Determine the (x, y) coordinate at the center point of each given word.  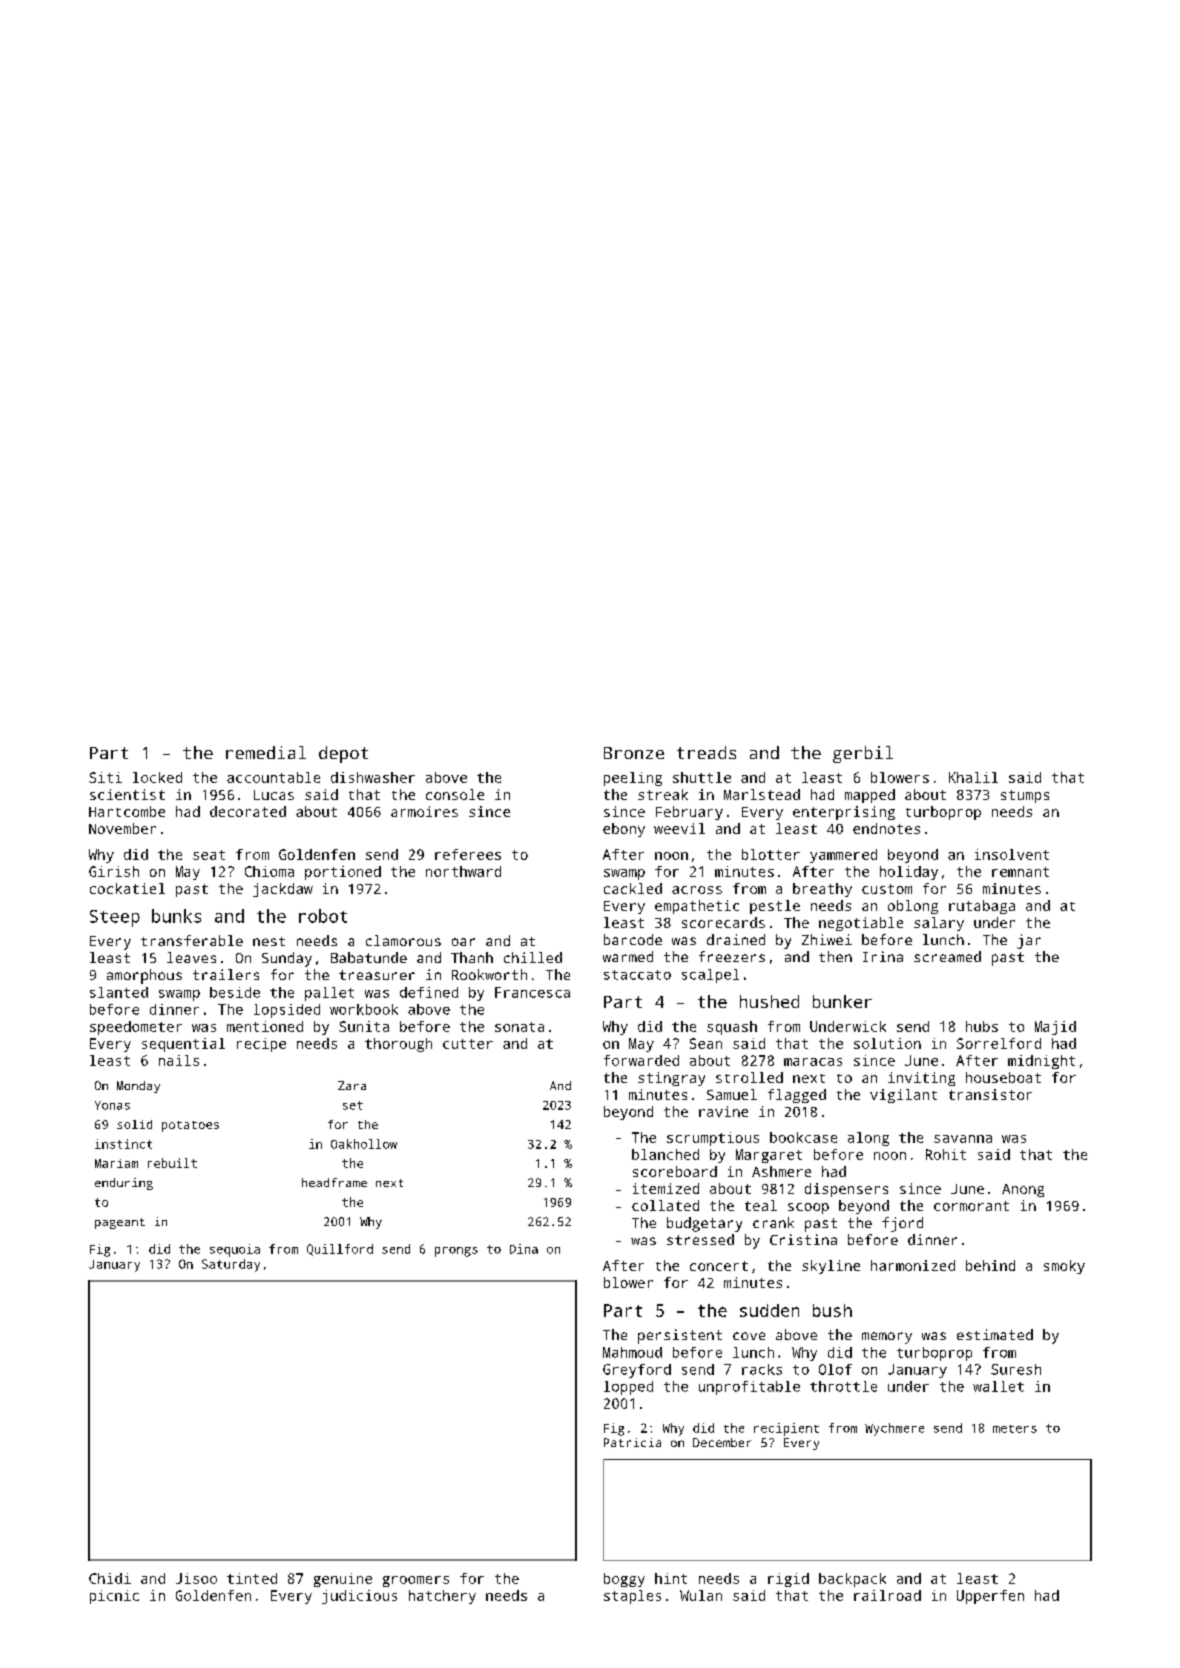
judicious (359, 1597)
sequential (183, 1045)
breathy (822, 890)
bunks (176, 916)
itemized (666, 1188)
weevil (679, 828)
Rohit (946, 1154)
